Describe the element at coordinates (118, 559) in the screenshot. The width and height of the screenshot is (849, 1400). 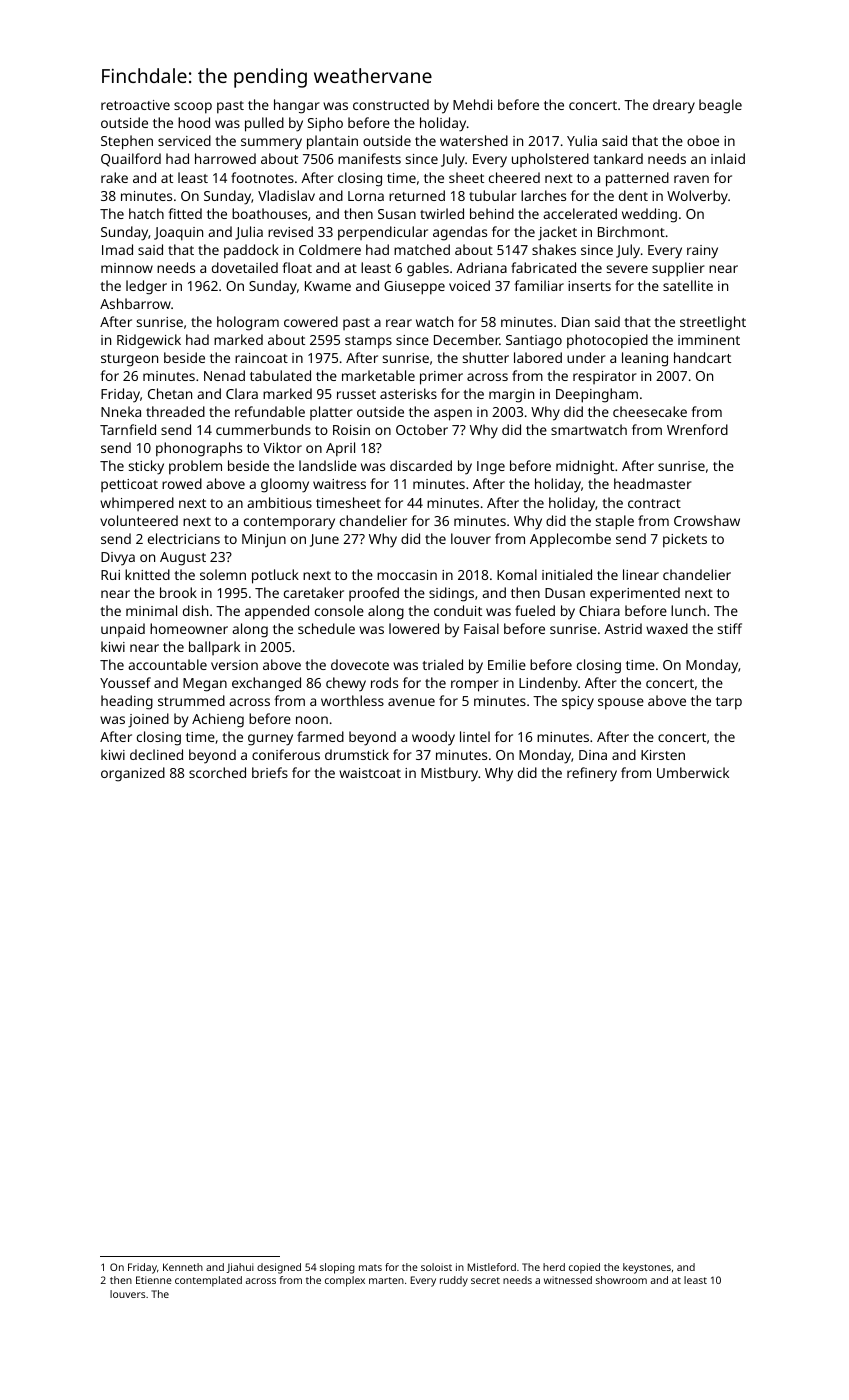
I see `Divya` at that location.
